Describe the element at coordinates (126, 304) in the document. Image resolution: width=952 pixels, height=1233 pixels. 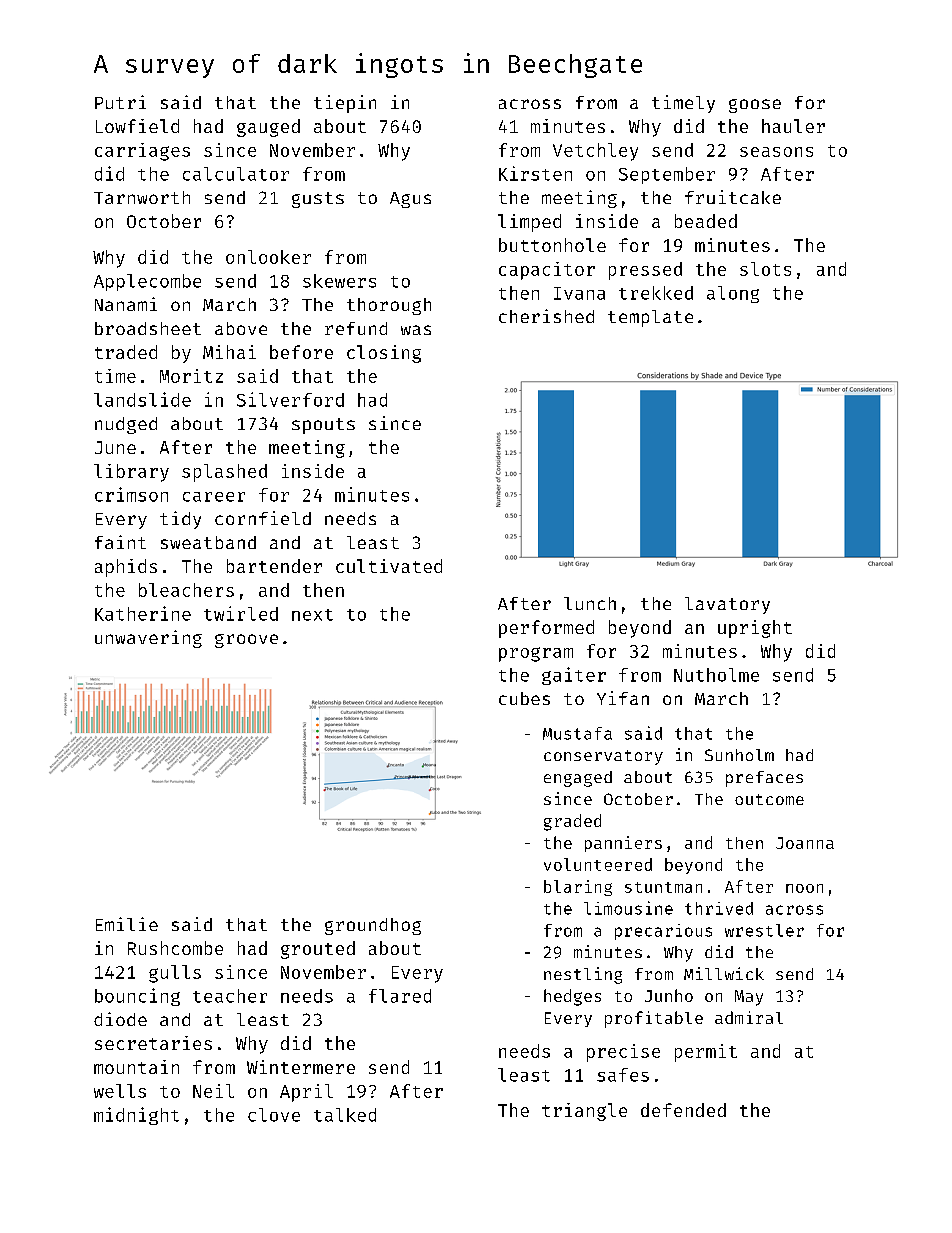
I see `Nanami` at that location.
